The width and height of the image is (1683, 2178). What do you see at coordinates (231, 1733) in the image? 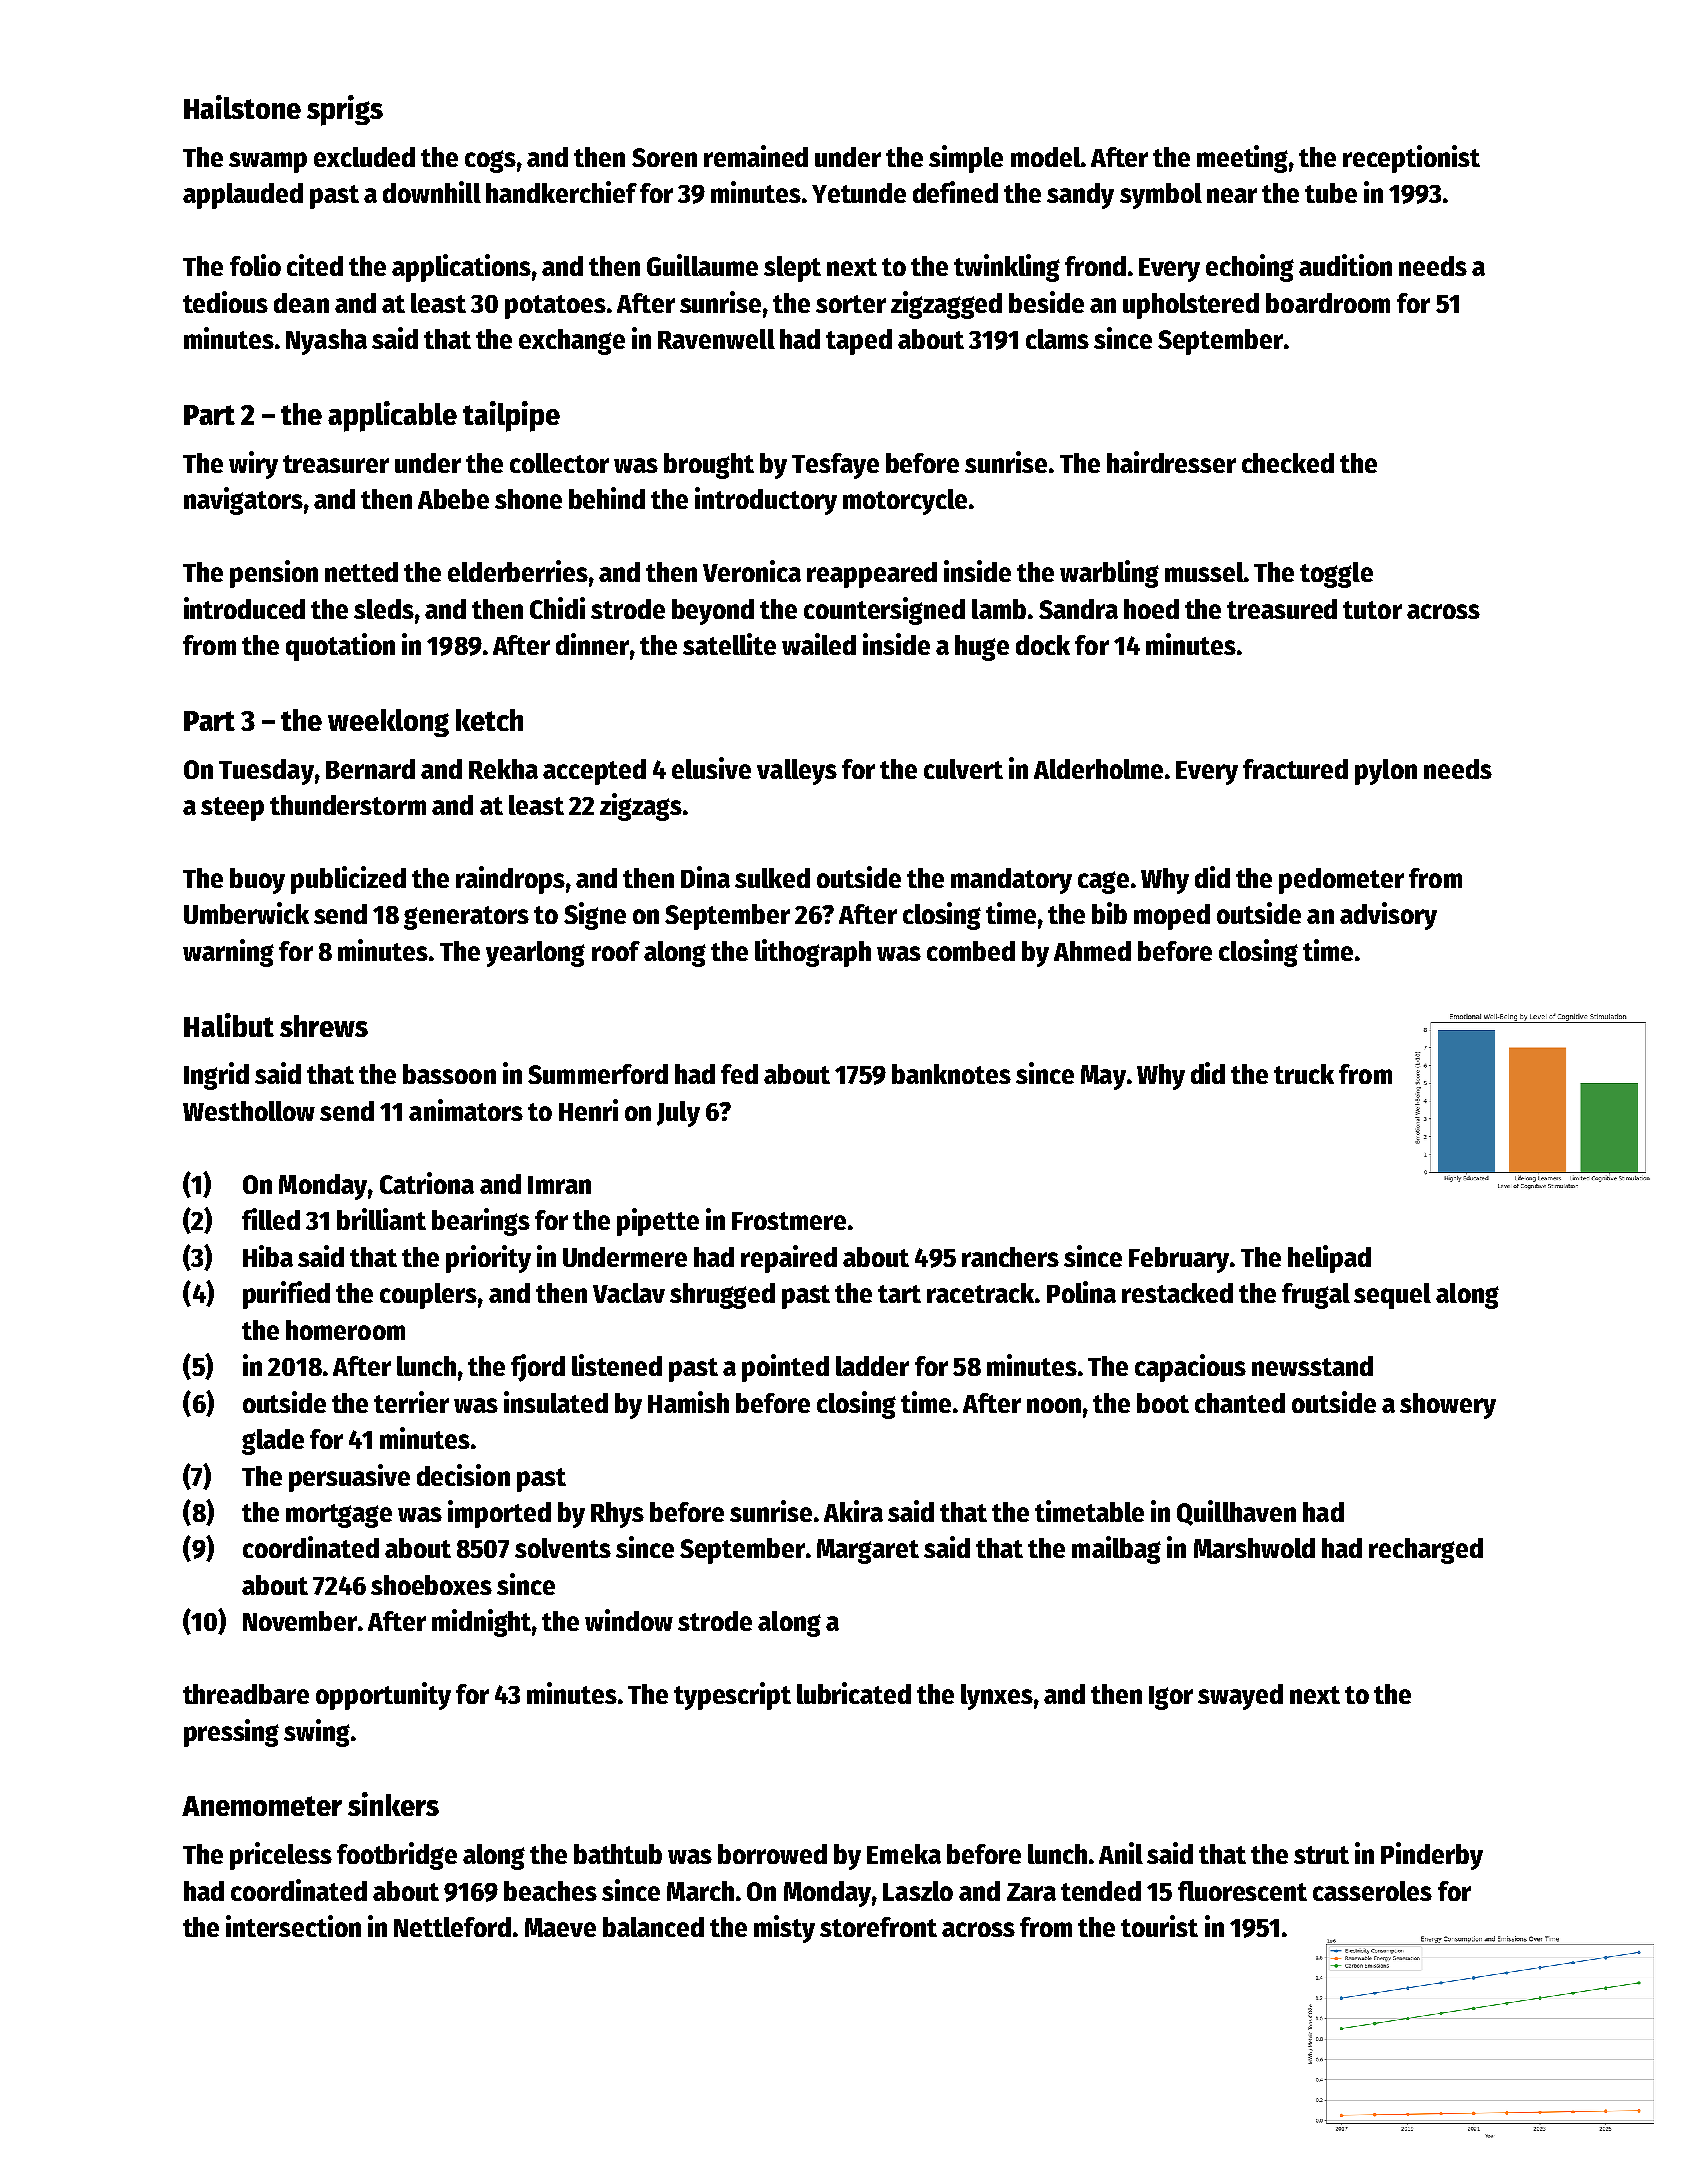
I see `pressing` at bounding box center [231, 1733].
